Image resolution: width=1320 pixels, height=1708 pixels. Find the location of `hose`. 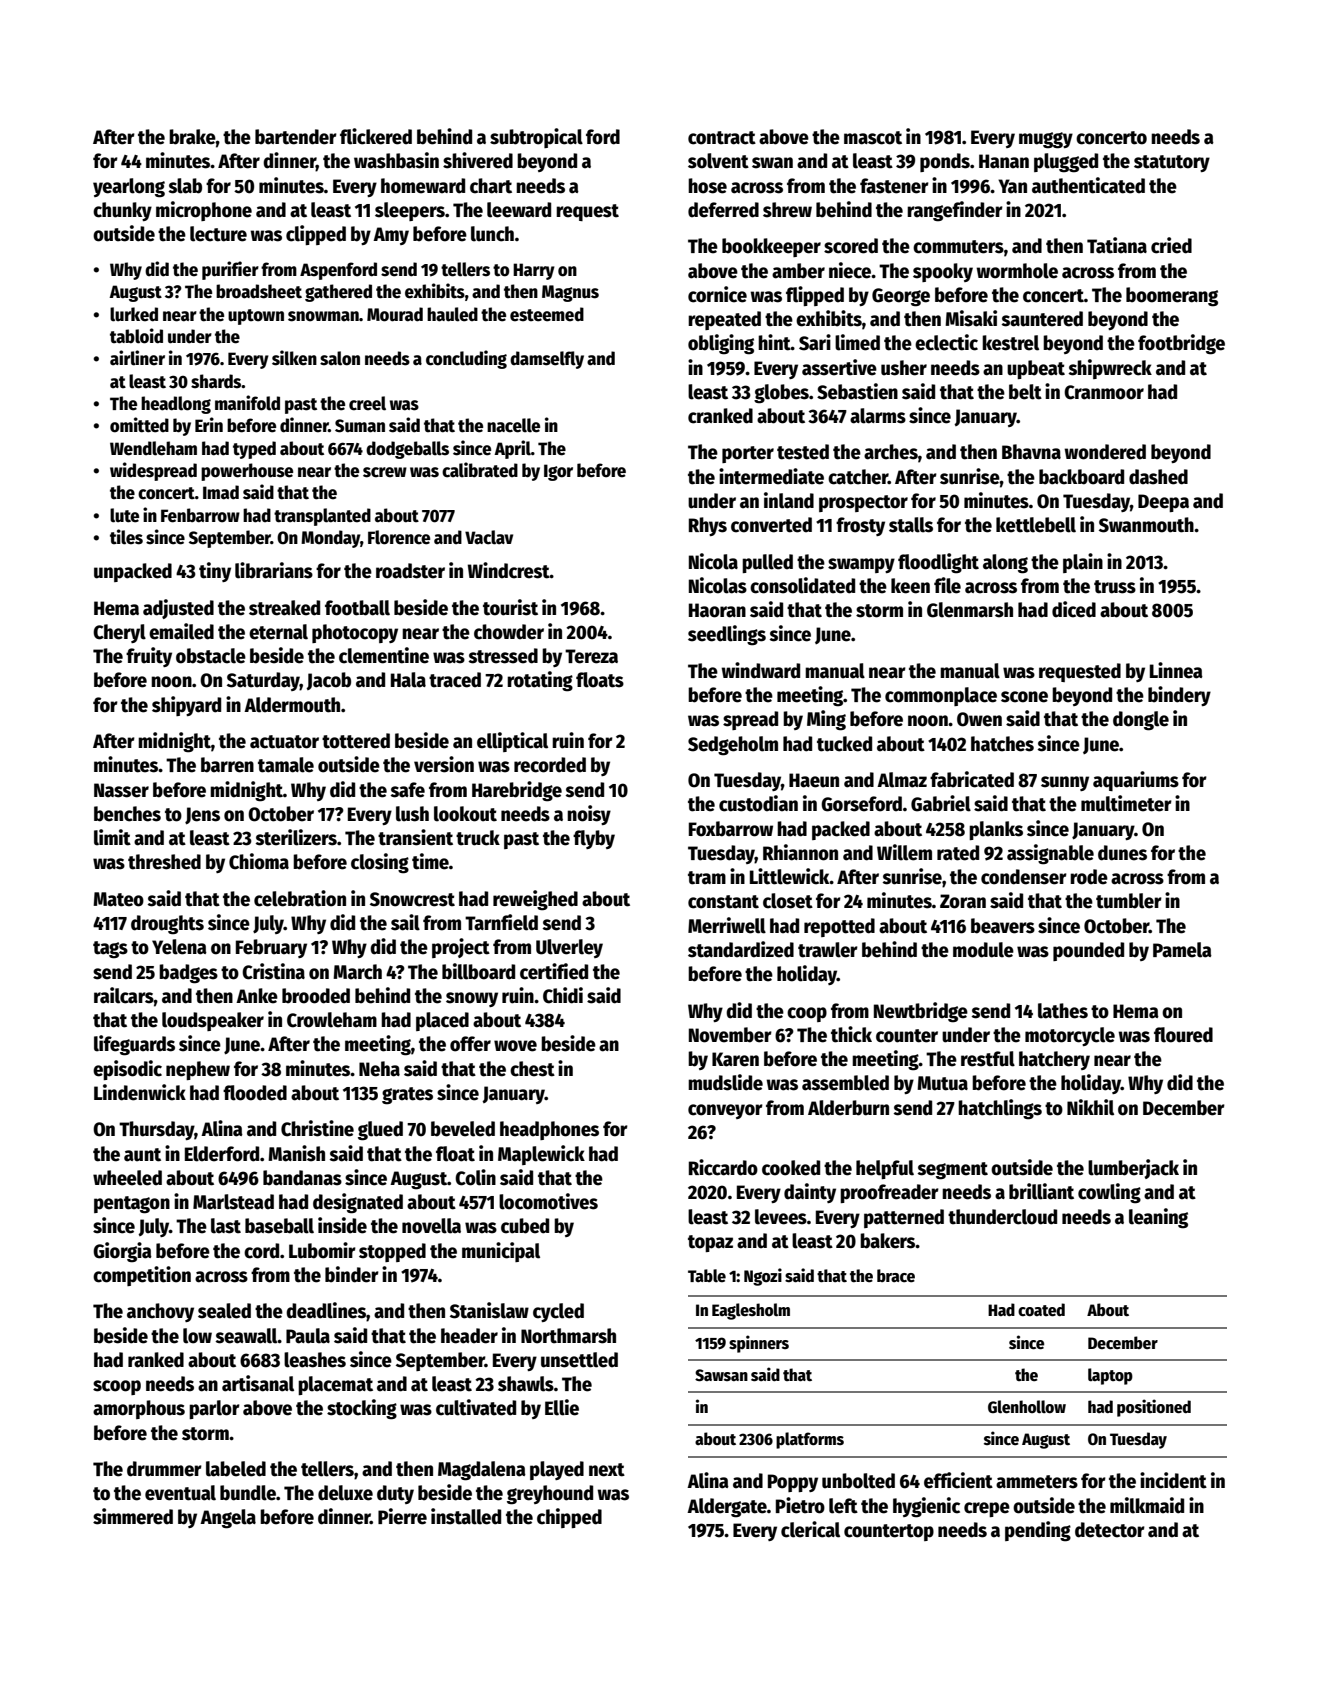

hose is located at coordinates (707, 186).
